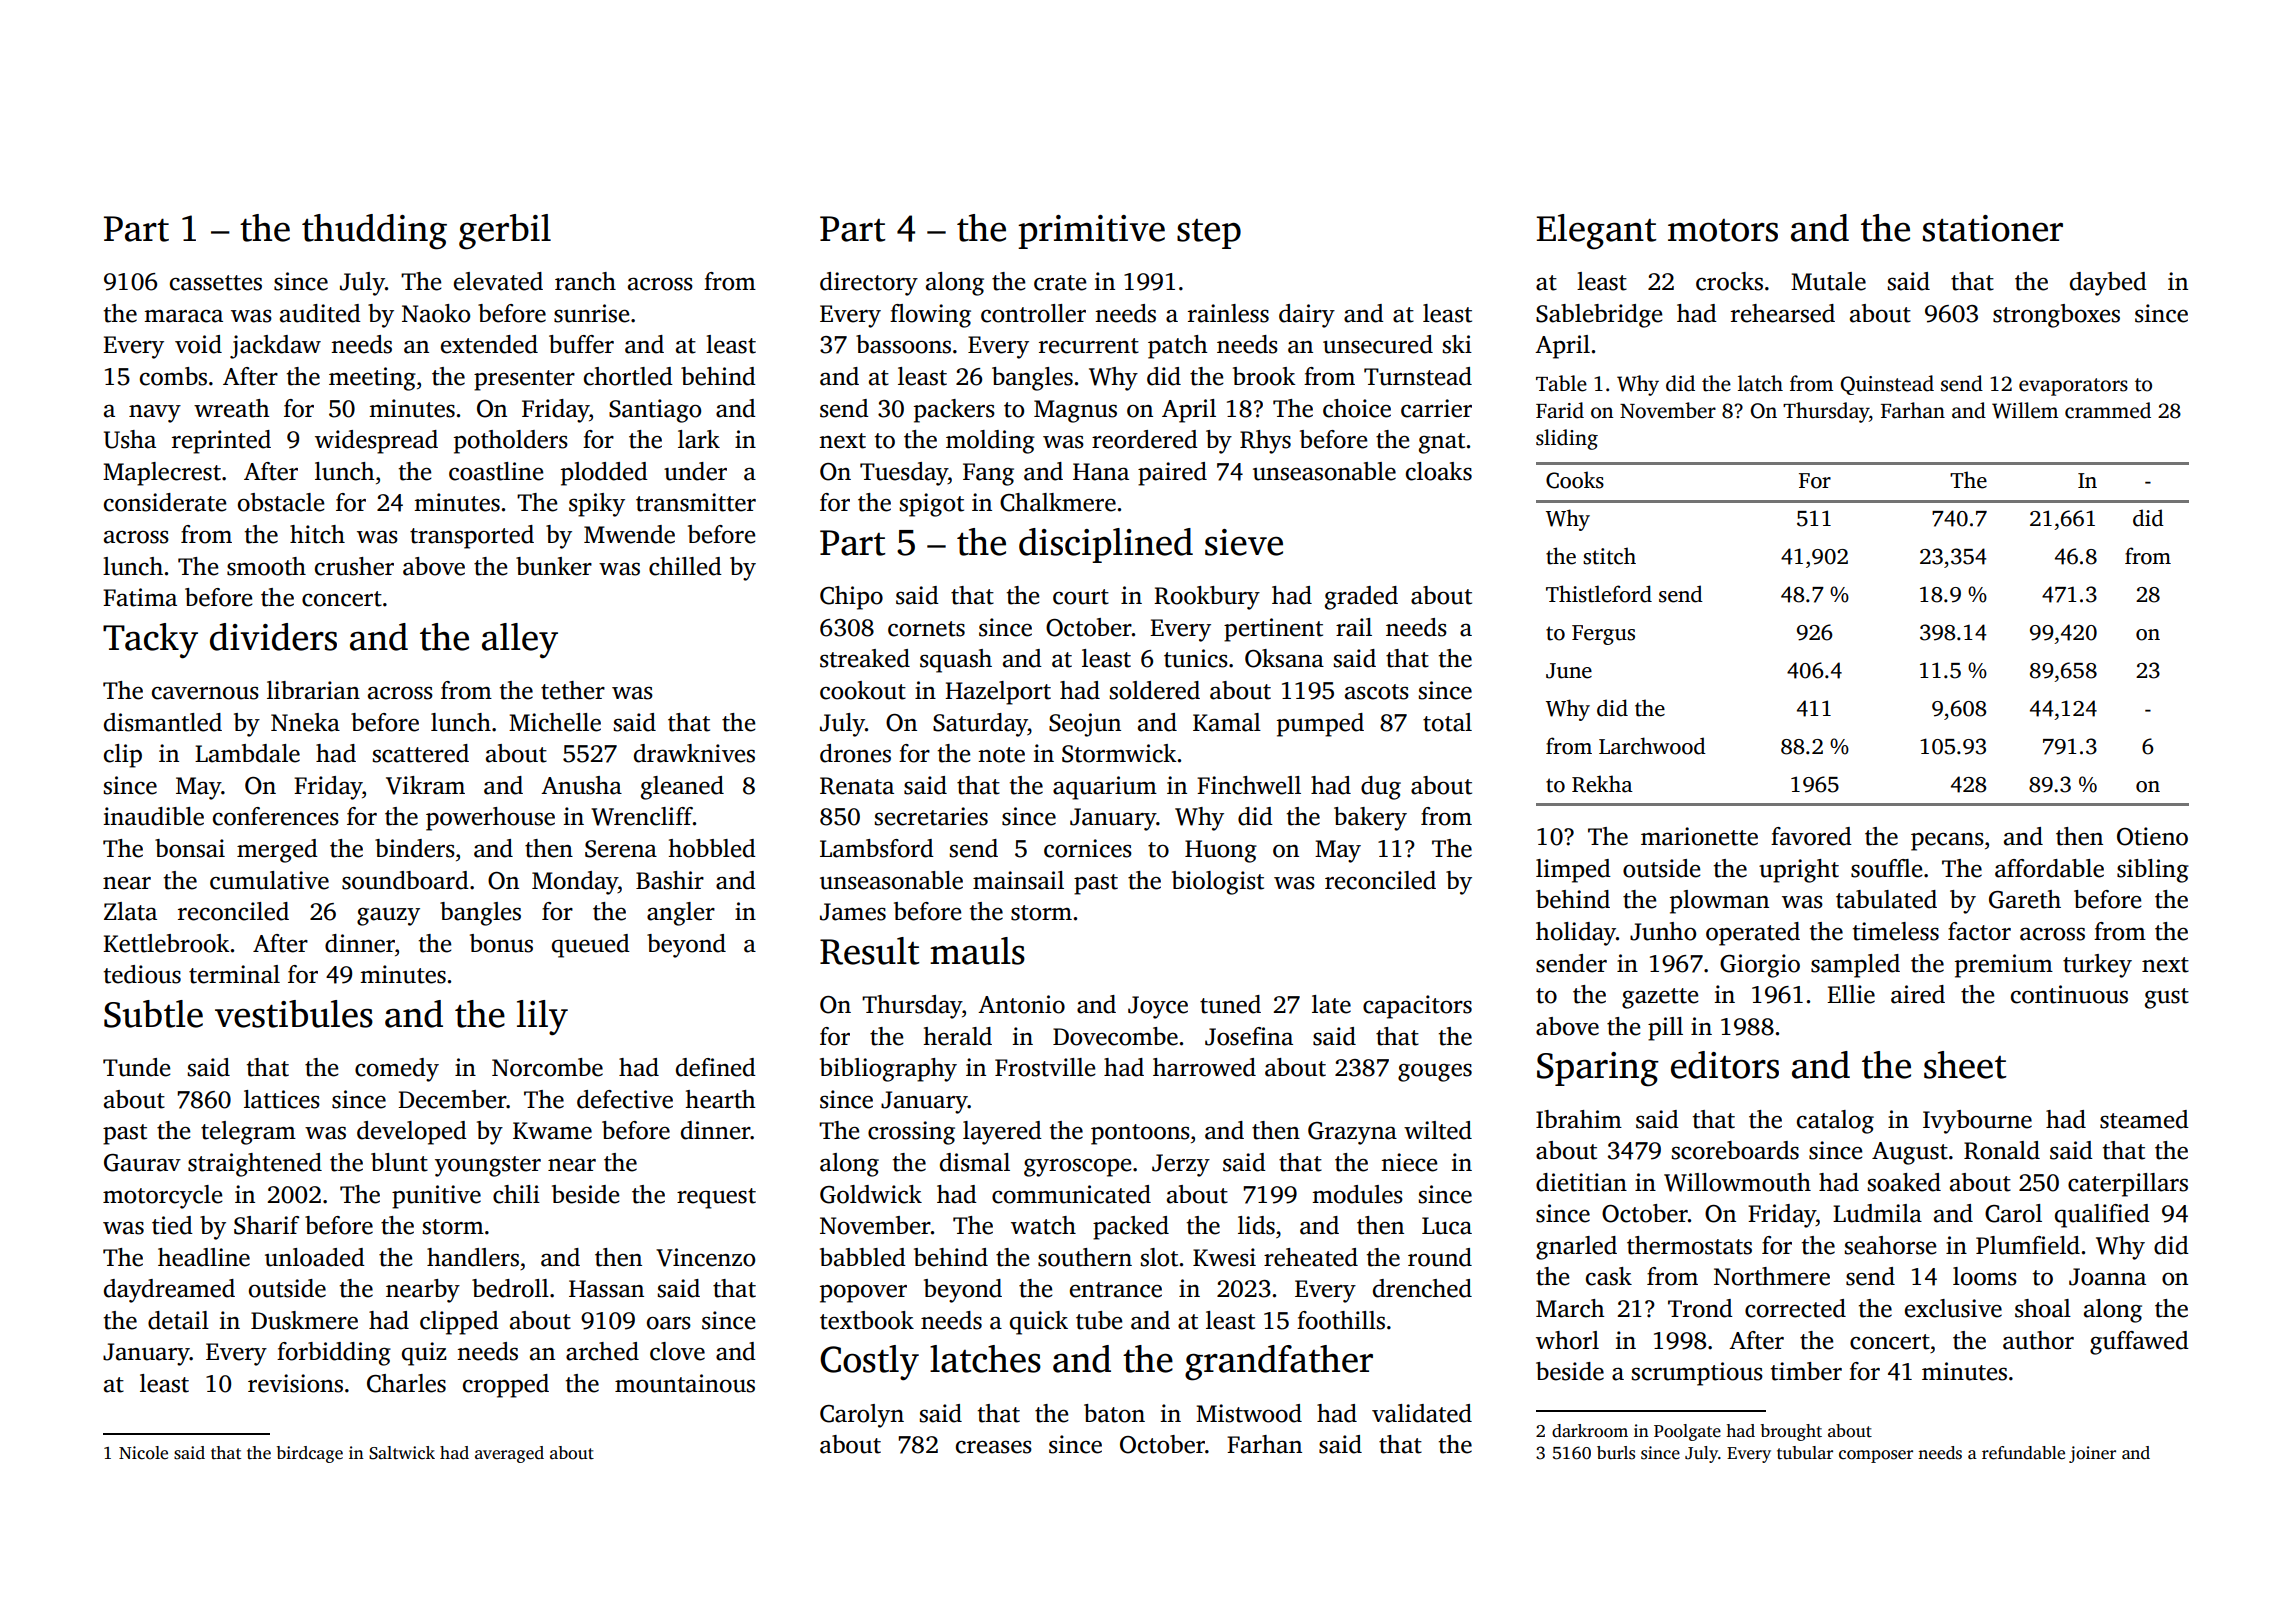 The height and width of the image is (1620, 2292). I want to click on Elegant, so click(1596, 232).
